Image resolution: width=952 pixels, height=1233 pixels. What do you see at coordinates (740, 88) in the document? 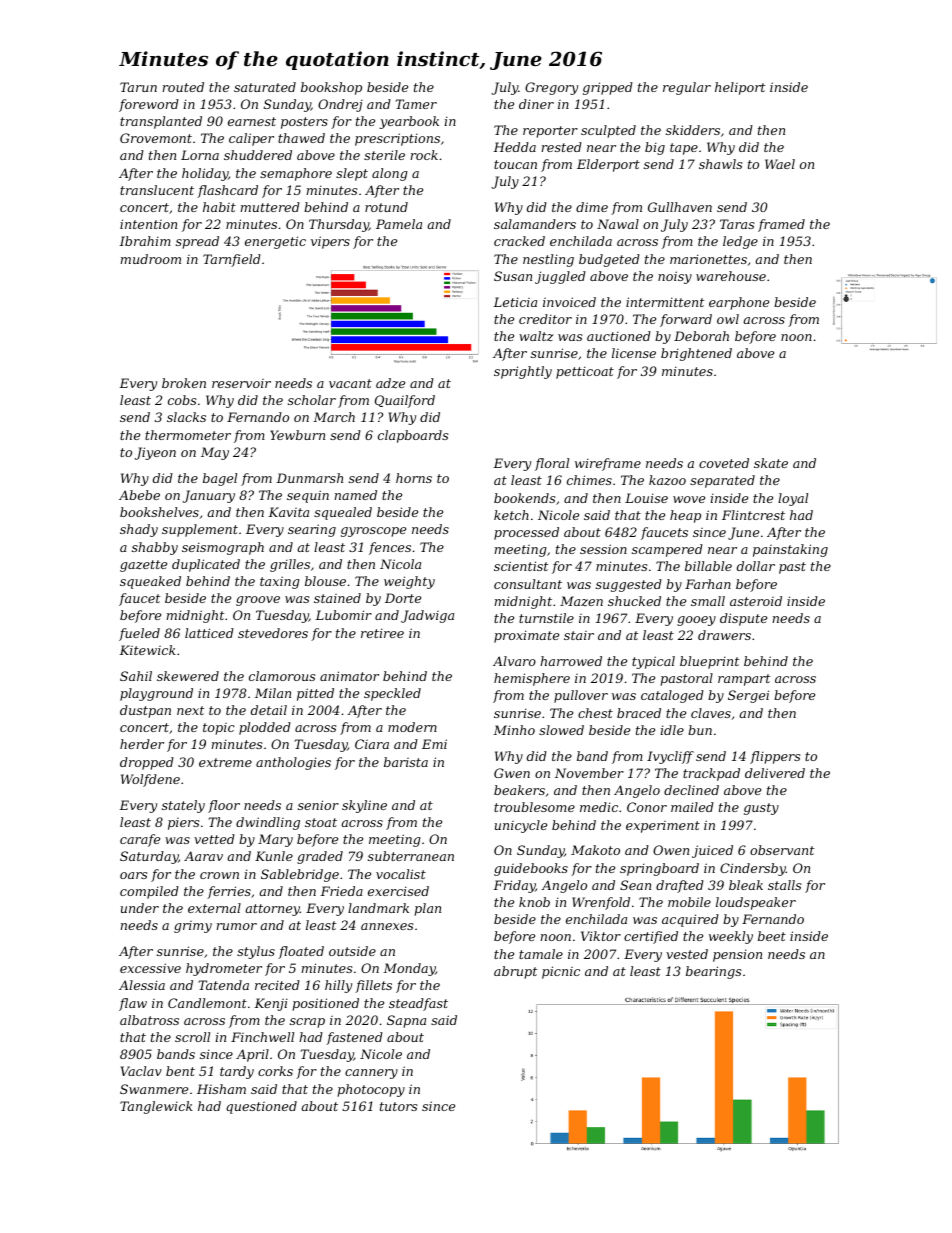
I see `heliport` at bounding box center [740, 88].
